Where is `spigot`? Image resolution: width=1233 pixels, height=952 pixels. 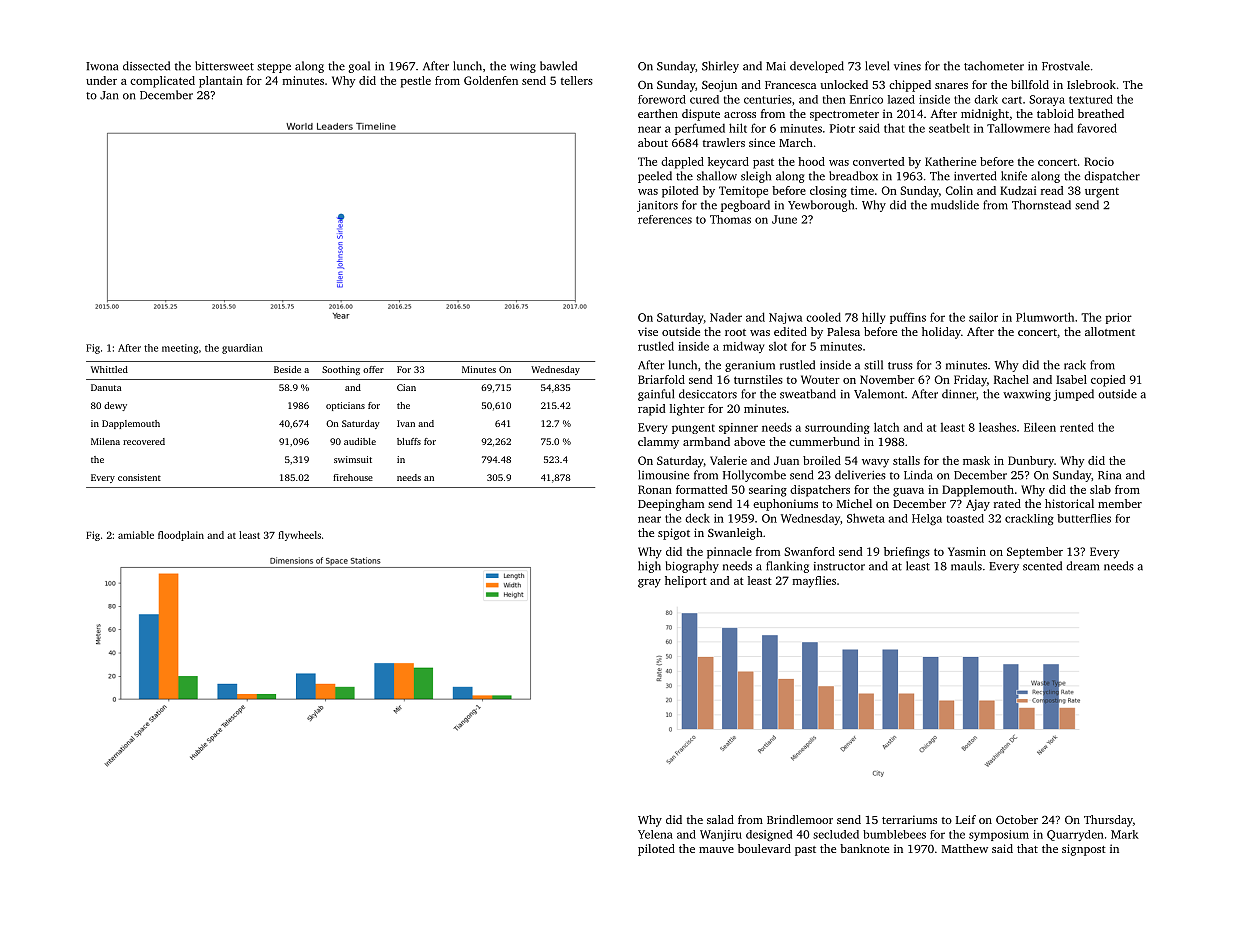 spigot is located at coordinates (674, 534).
